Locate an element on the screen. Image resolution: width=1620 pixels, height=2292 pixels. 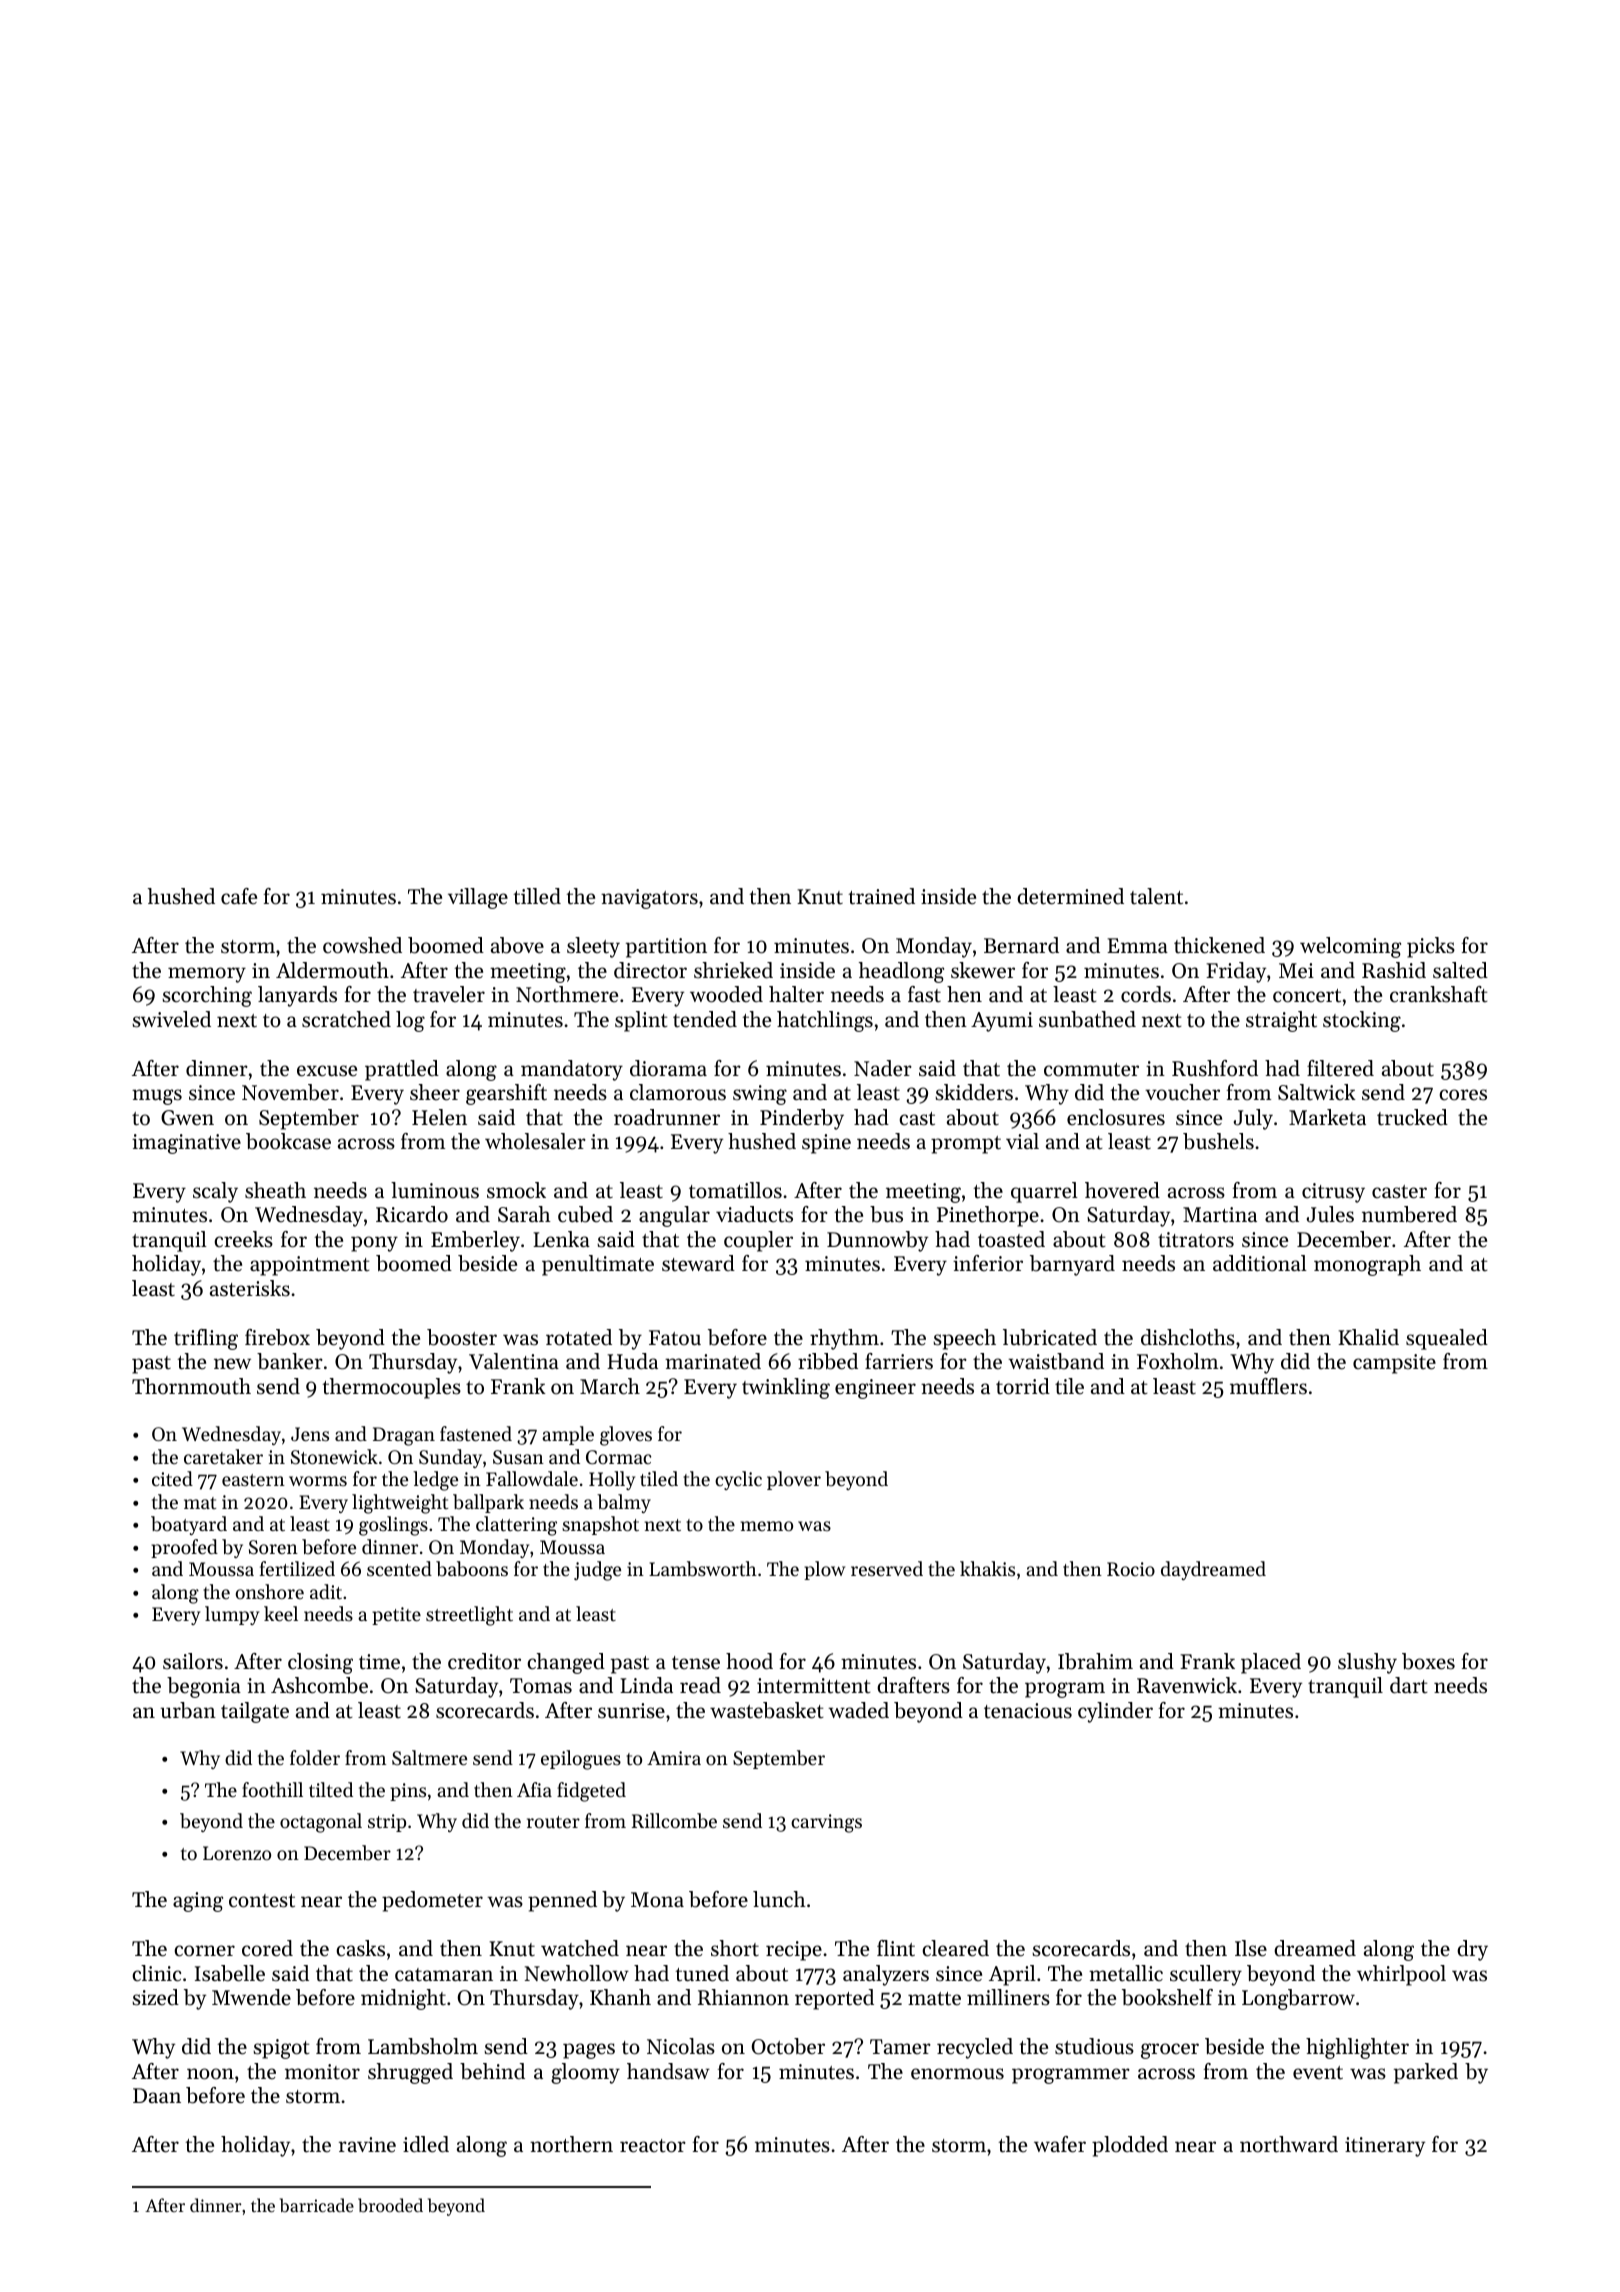
scorching is located at coordinates (207, 996).
